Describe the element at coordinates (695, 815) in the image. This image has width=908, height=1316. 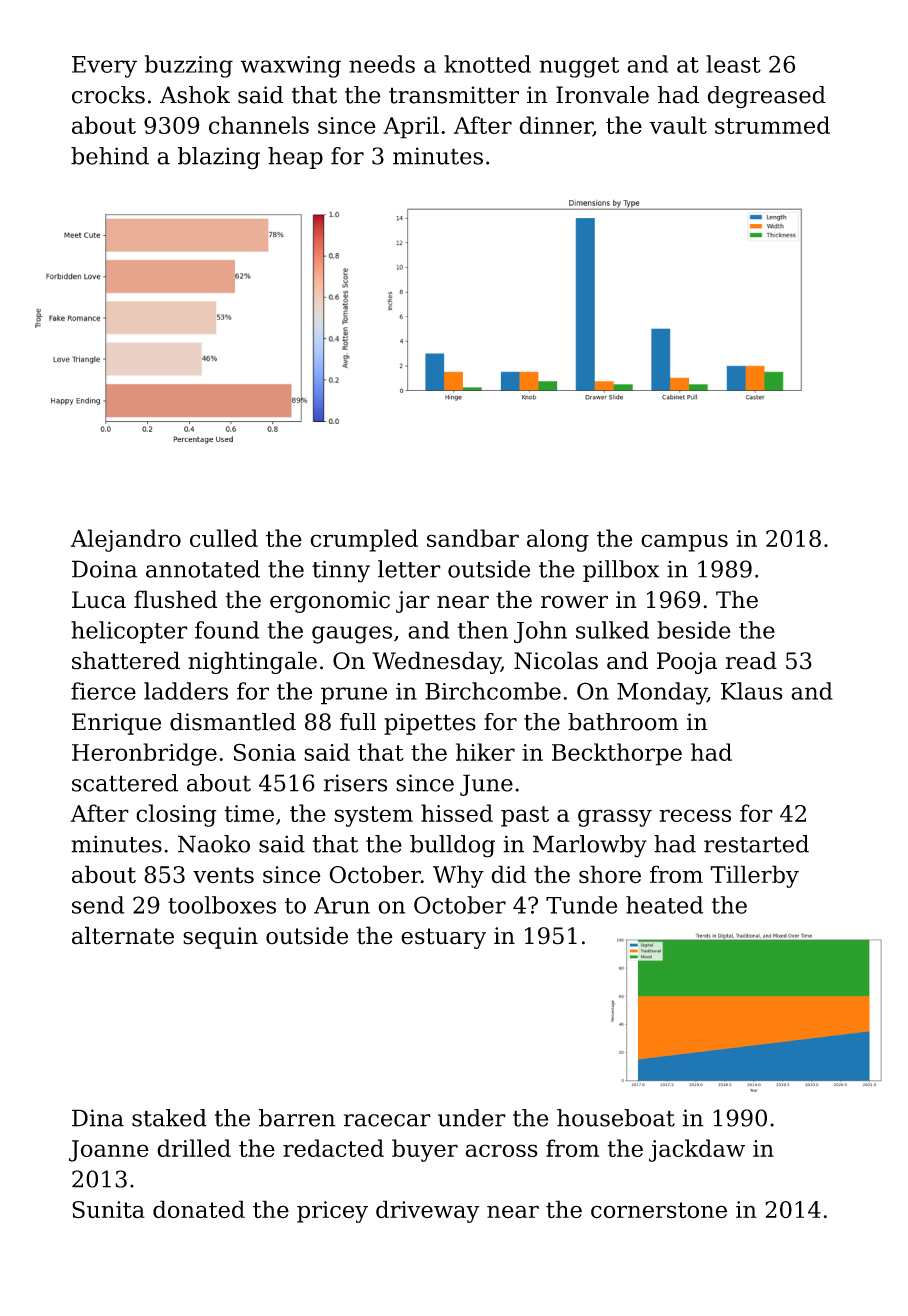
I see `recess` at that location.
